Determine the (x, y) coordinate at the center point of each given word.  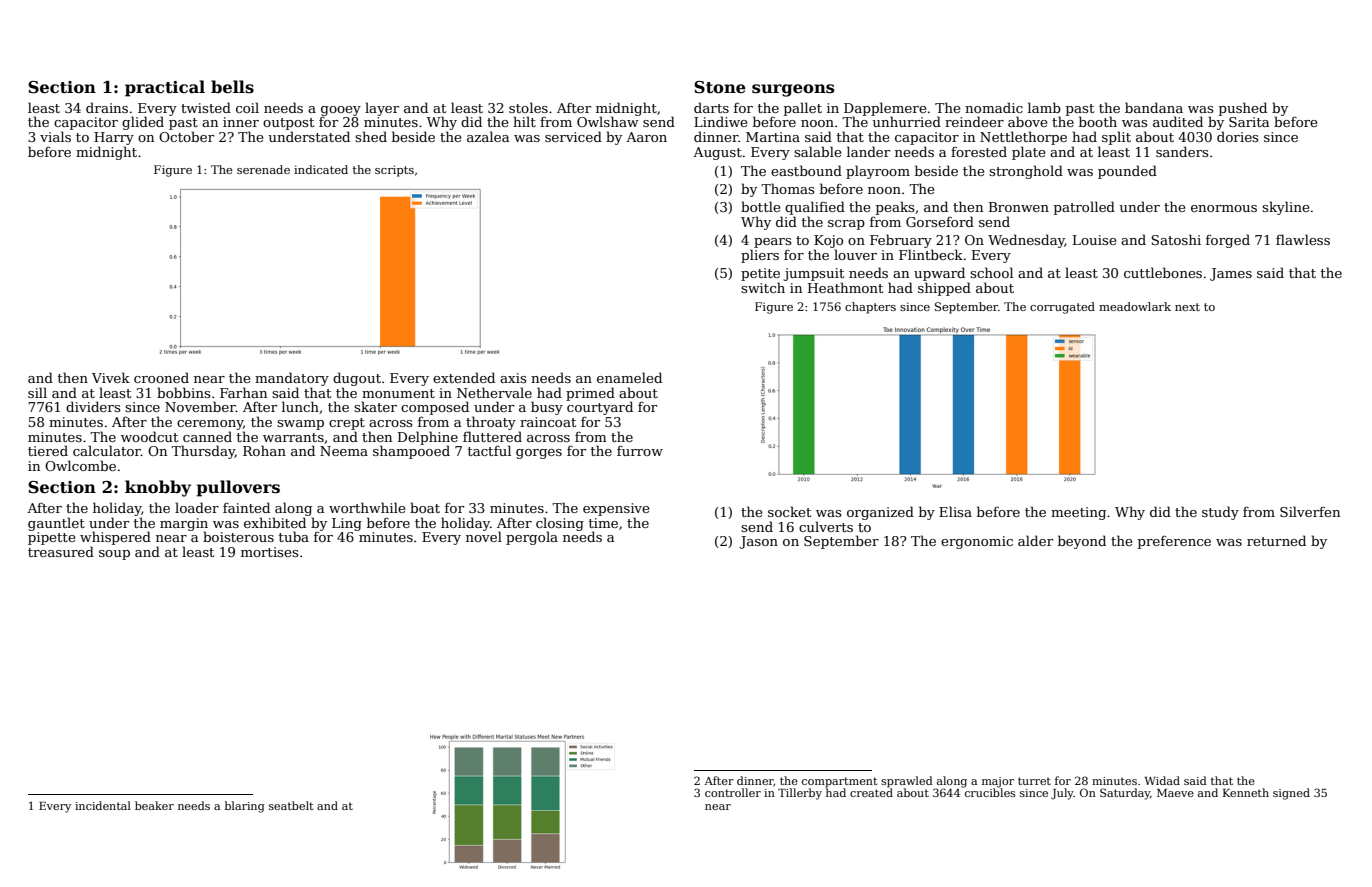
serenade (263, 169)
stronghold (1026, 172)
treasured (61, 551)
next (1187, 307)
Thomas (787, 188)
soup (114, 555)
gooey (341, 111)
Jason (759, 542)
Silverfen (1310, 511)
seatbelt (291, 805)
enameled (629, 377)
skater (375, 406)
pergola (532, 538)
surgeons (793, 90)
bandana (1154, 107)
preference (1174, 542)
